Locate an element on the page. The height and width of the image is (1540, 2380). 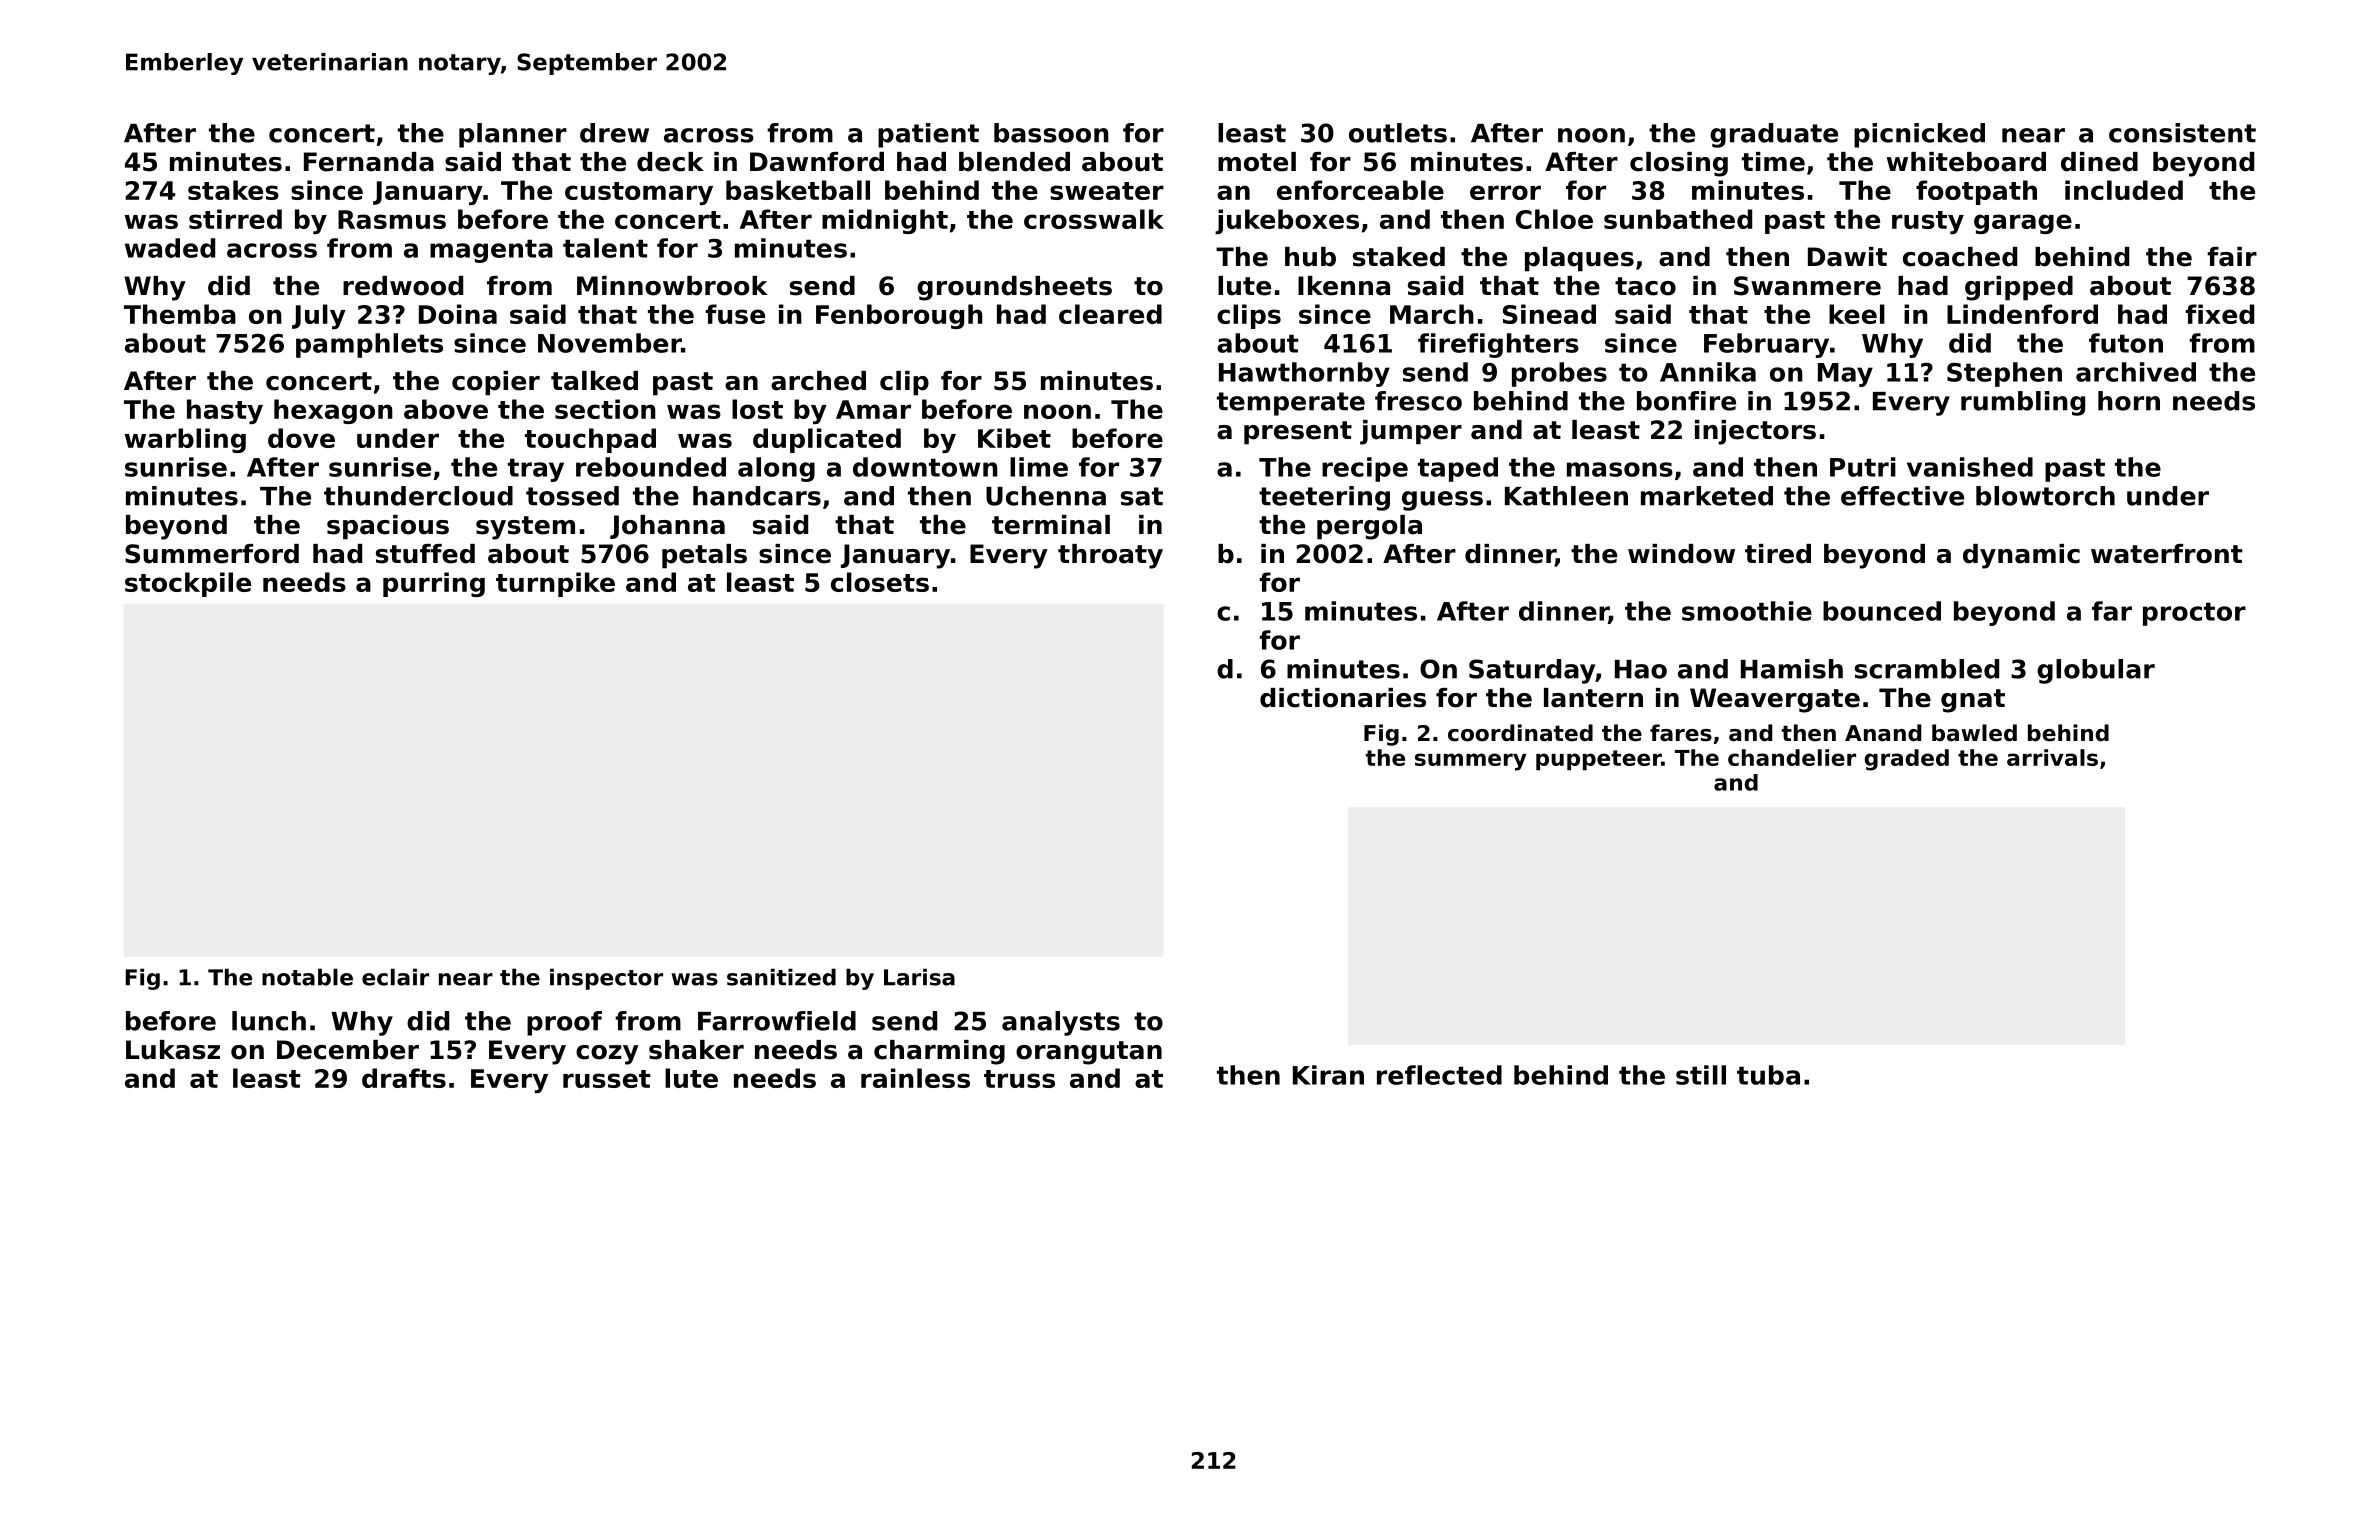
planner is located at coordinates (513, 135).
